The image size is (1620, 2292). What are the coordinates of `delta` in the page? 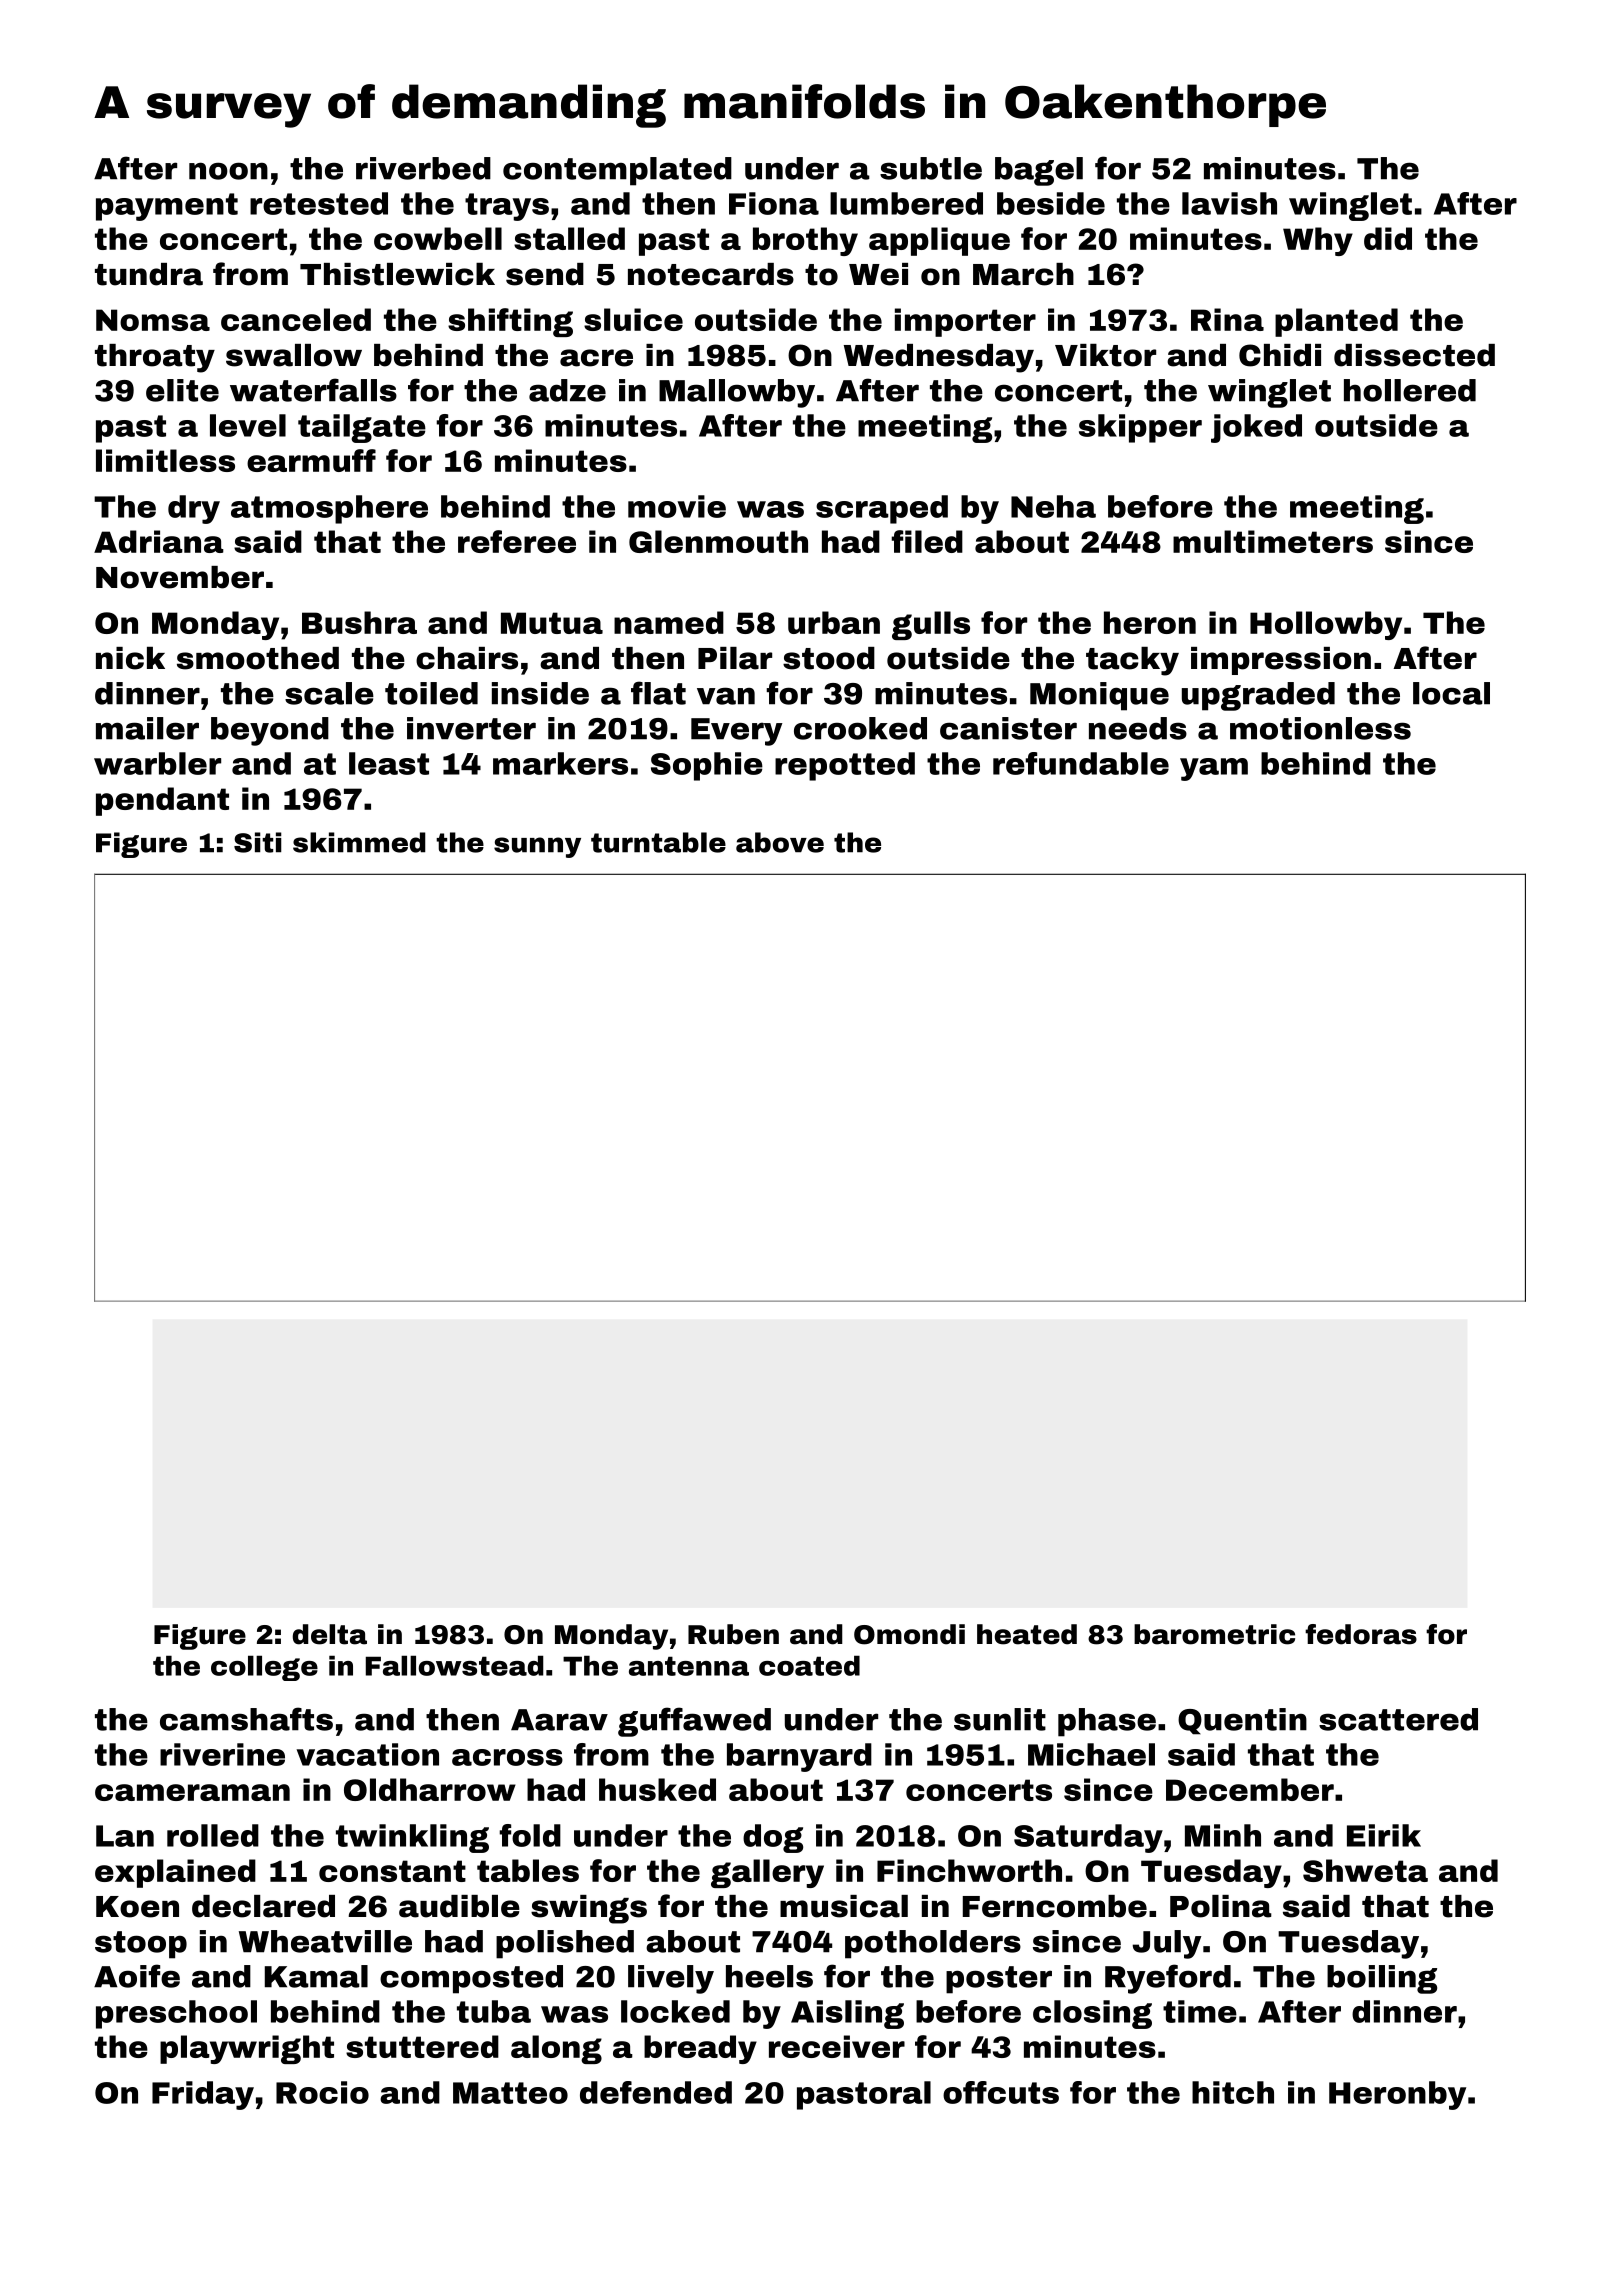 It's located at (330, 1634).
